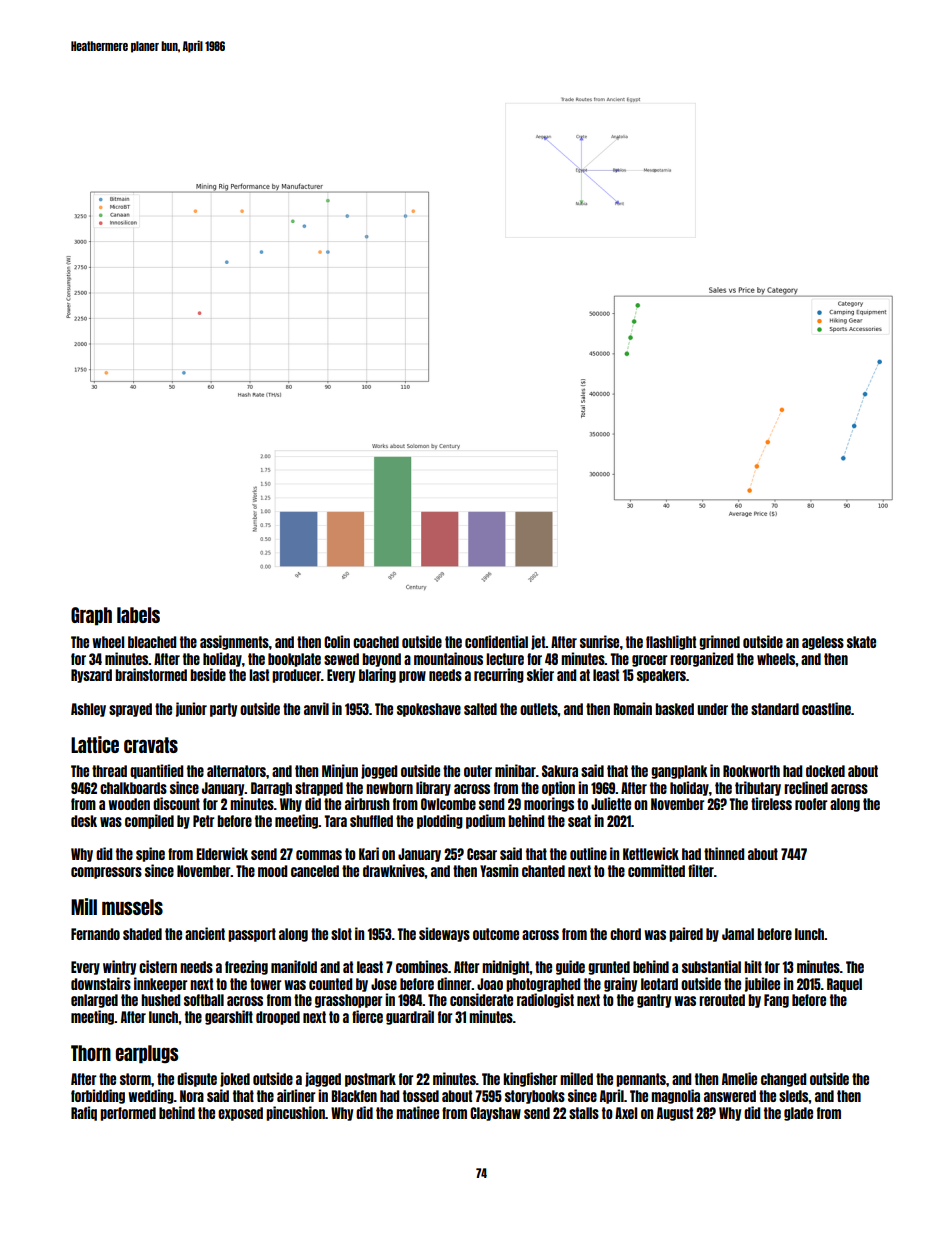 The width and height of the image is (952, 1233). Describe the element at coordinates (335, 821) in the image. I see `Tara` at that location.
